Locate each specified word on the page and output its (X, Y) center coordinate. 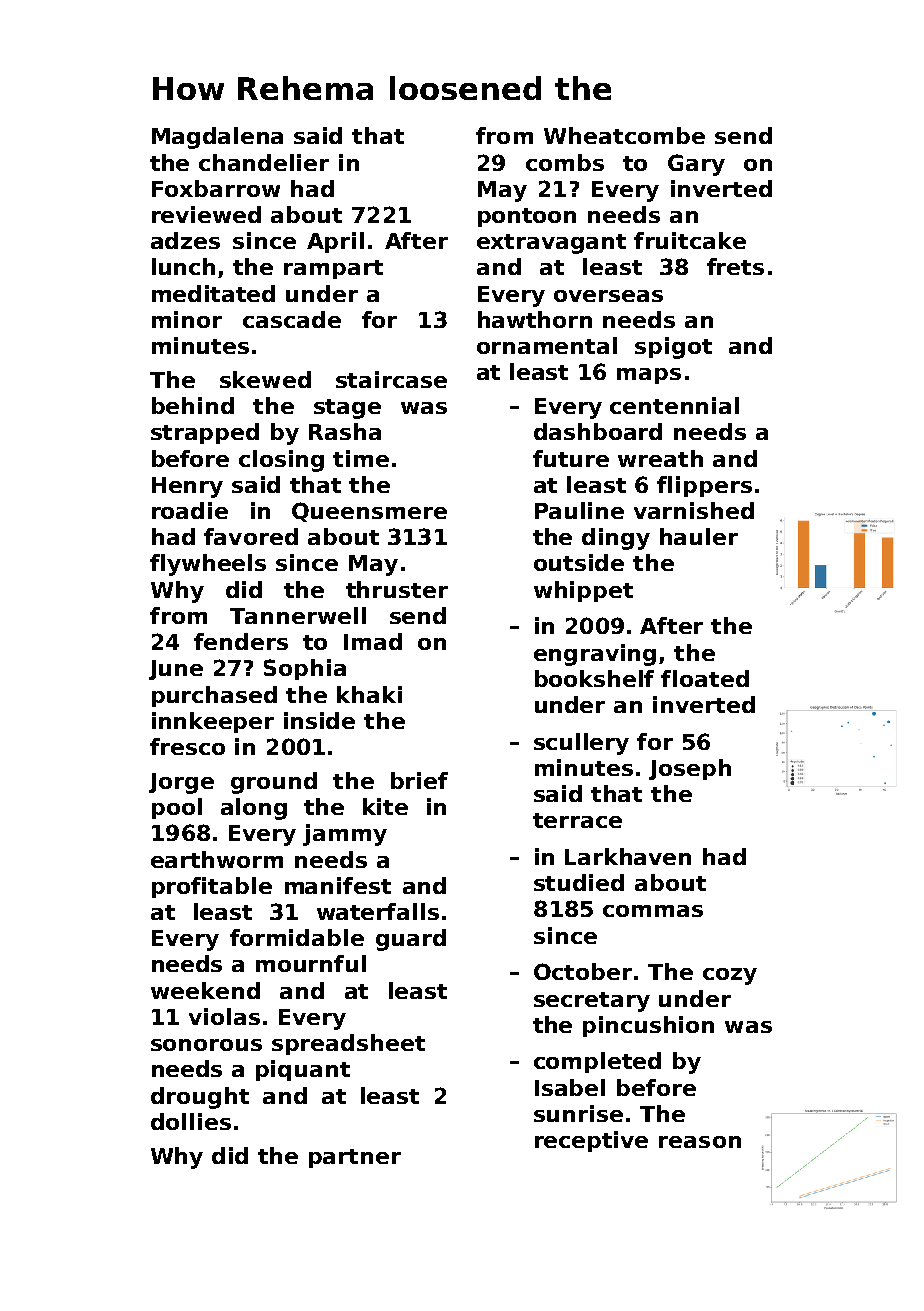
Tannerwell (298, 615)
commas (653, 911)
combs (565, 162)
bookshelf (594, 678)
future (571, 458)
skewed (265, 379)
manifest (338, 885)
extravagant (551, 244)
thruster (397, 589)
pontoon (527, 217)
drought (200, 1098)
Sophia (305, 669)
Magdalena (217, 138)
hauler (699, 536)
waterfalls (378, 911)
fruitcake (690, 240)
